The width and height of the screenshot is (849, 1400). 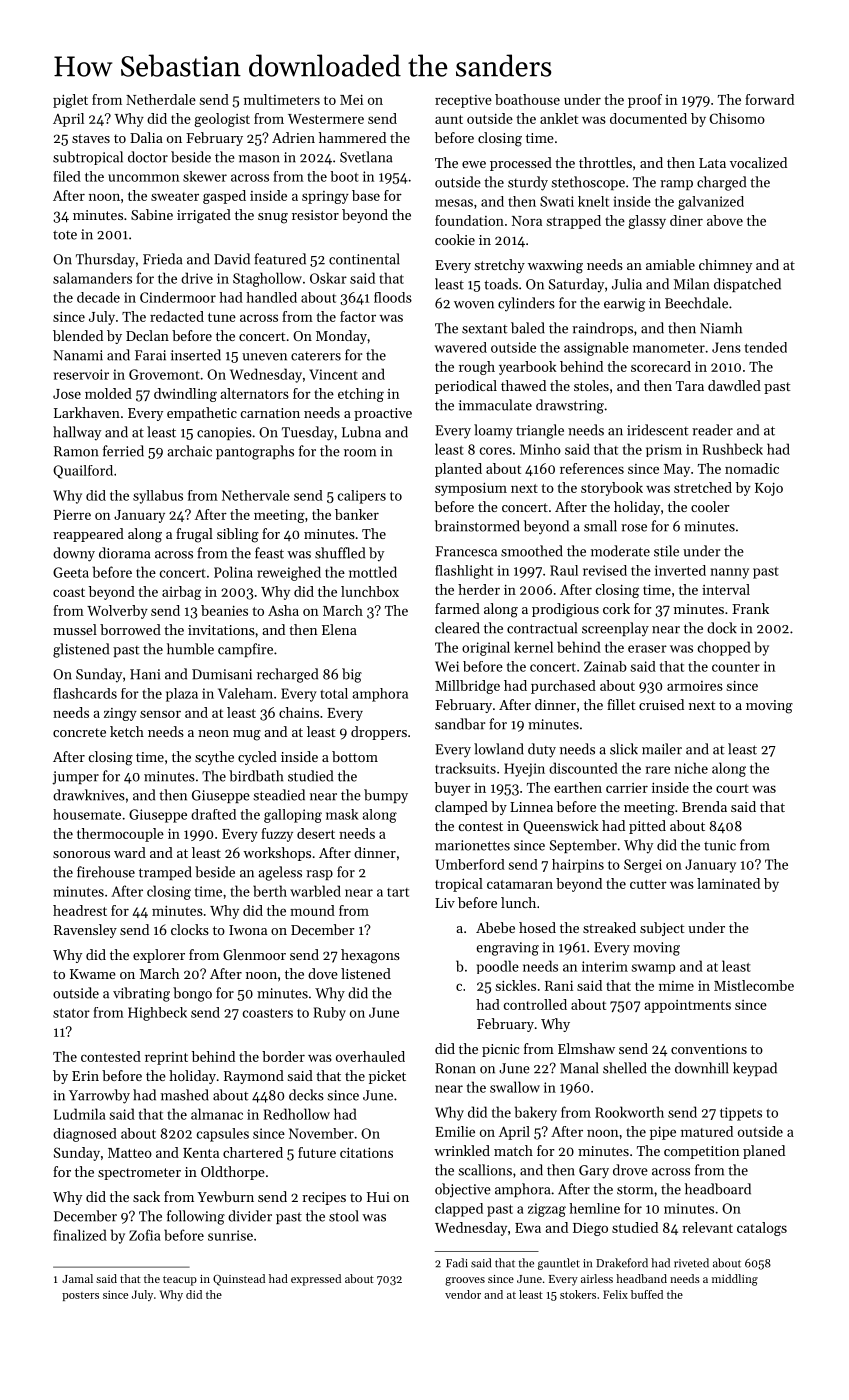 I want to click on planted, so click(x=458, y=470).
